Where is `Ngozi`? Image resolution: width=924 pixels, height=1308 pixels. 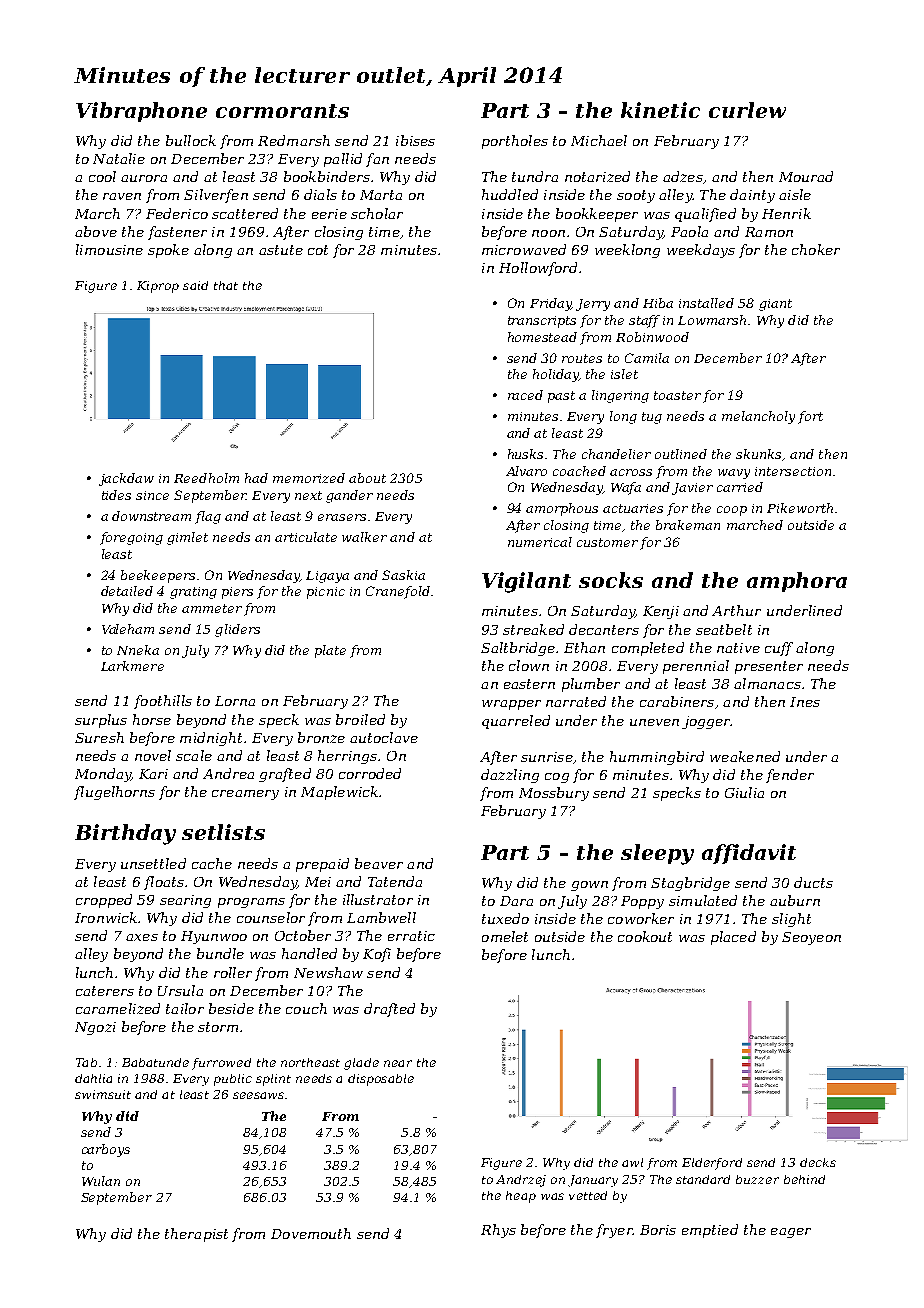
Ngozi is located at coordinates (95, 1028).
